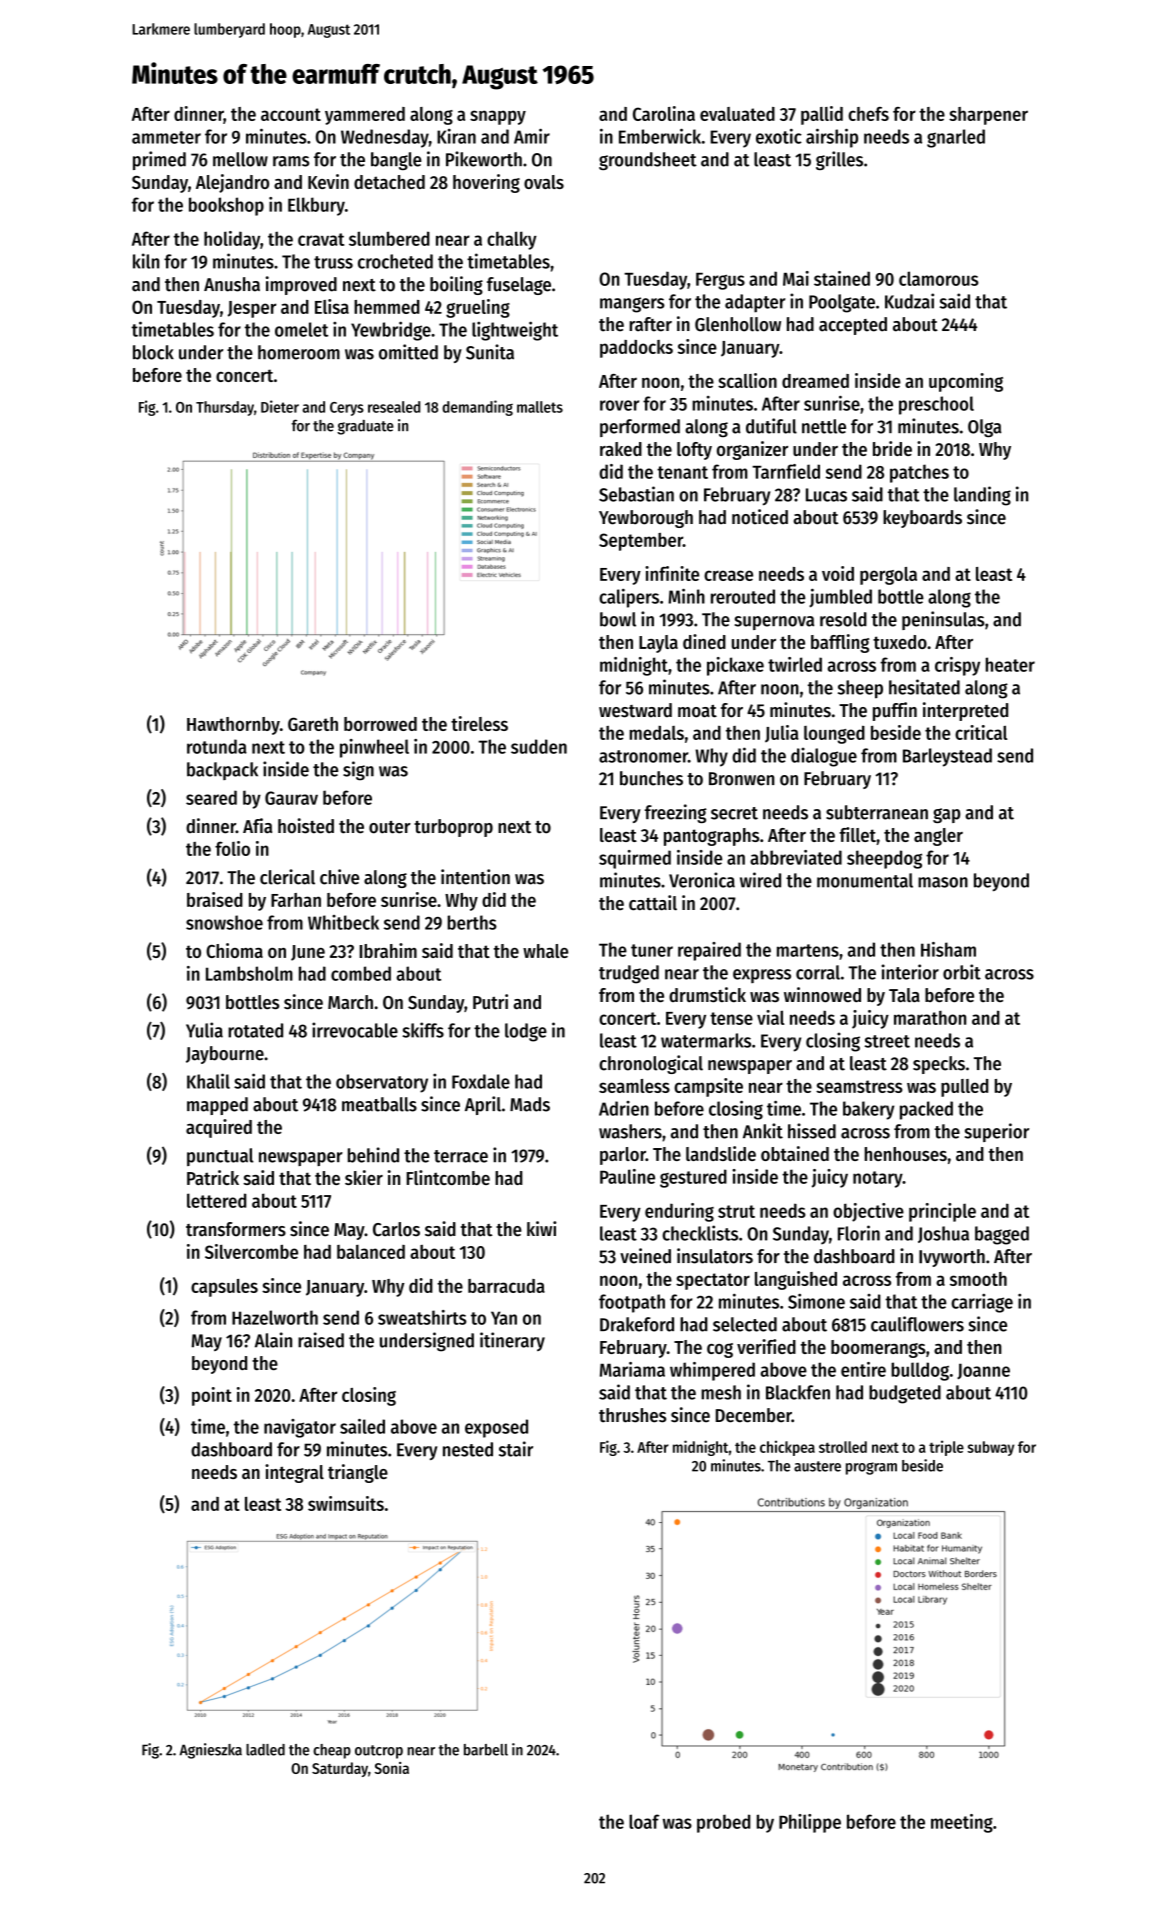 This page has width=1168, height=1924. Describe the element at coordinates (632, 305) in the page. I see `mangers` at that location.
